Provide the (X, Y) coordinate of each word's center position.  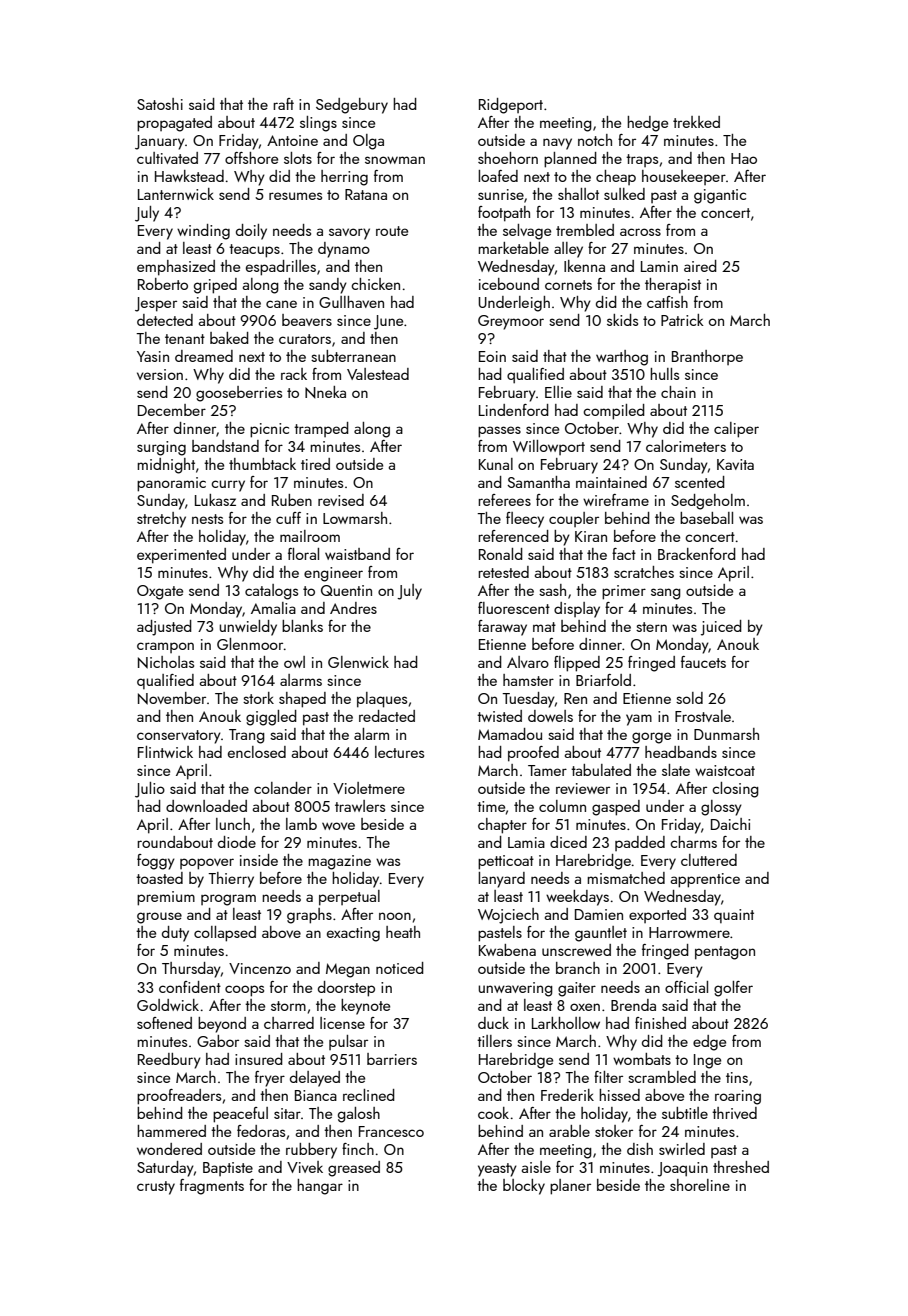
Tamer (547, 770)
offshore (251, 158)
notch (595, 140)
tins (737, 1077)
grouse (159, 918)
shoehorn (508, 158)
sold (689, 698)
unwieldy (248, 628)
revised (341, 500)
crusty (156, 1188)
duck (493, 1023)
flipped (577, 664)
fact (624, 554)
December (172, 410)
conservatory (179, 737)
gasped (616, 808)
